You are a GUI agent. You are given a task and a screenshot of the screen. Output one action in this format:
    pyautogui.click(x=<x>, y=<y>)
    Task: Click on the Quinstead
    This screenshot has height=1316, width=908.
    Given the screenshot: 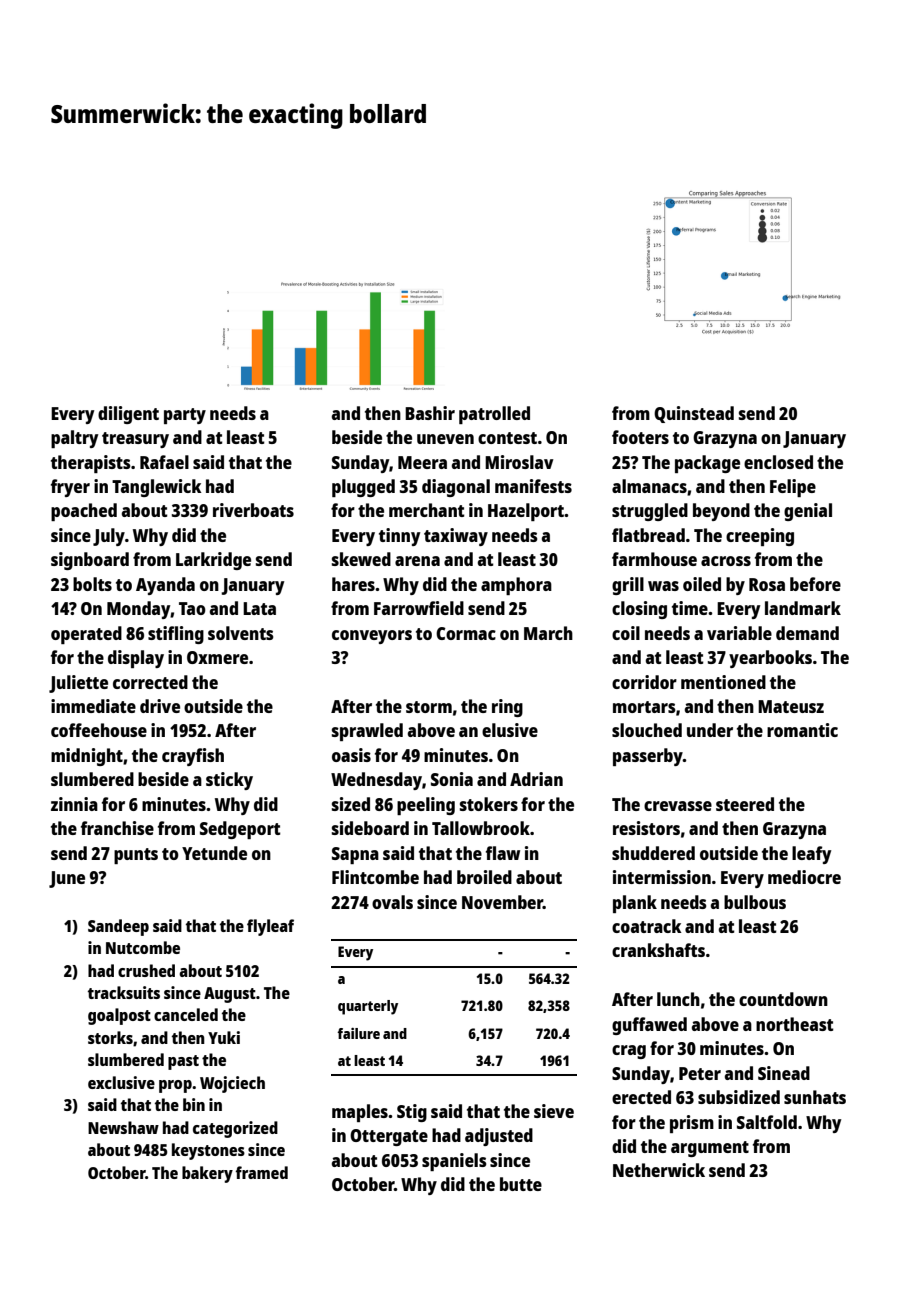 What is the action you would take?
    pyautogui.click(x=694, y=414)
